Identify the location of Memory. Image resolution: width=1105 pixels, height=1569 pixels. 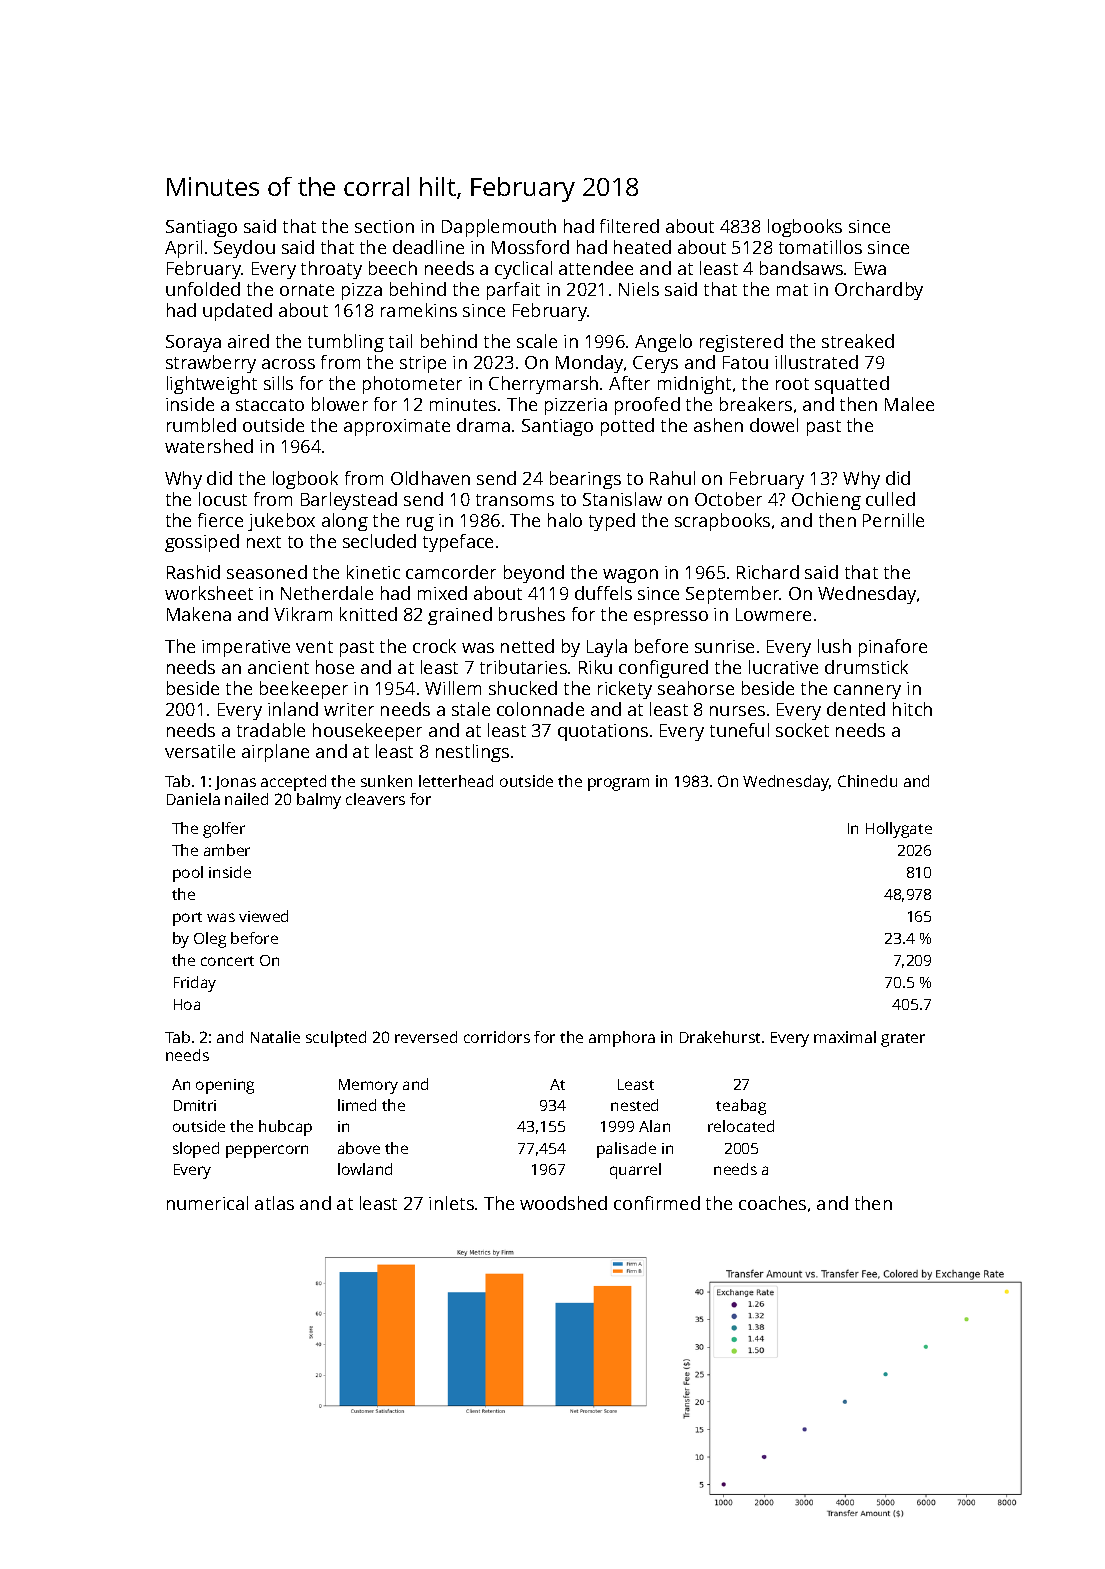
(368, 1086).
